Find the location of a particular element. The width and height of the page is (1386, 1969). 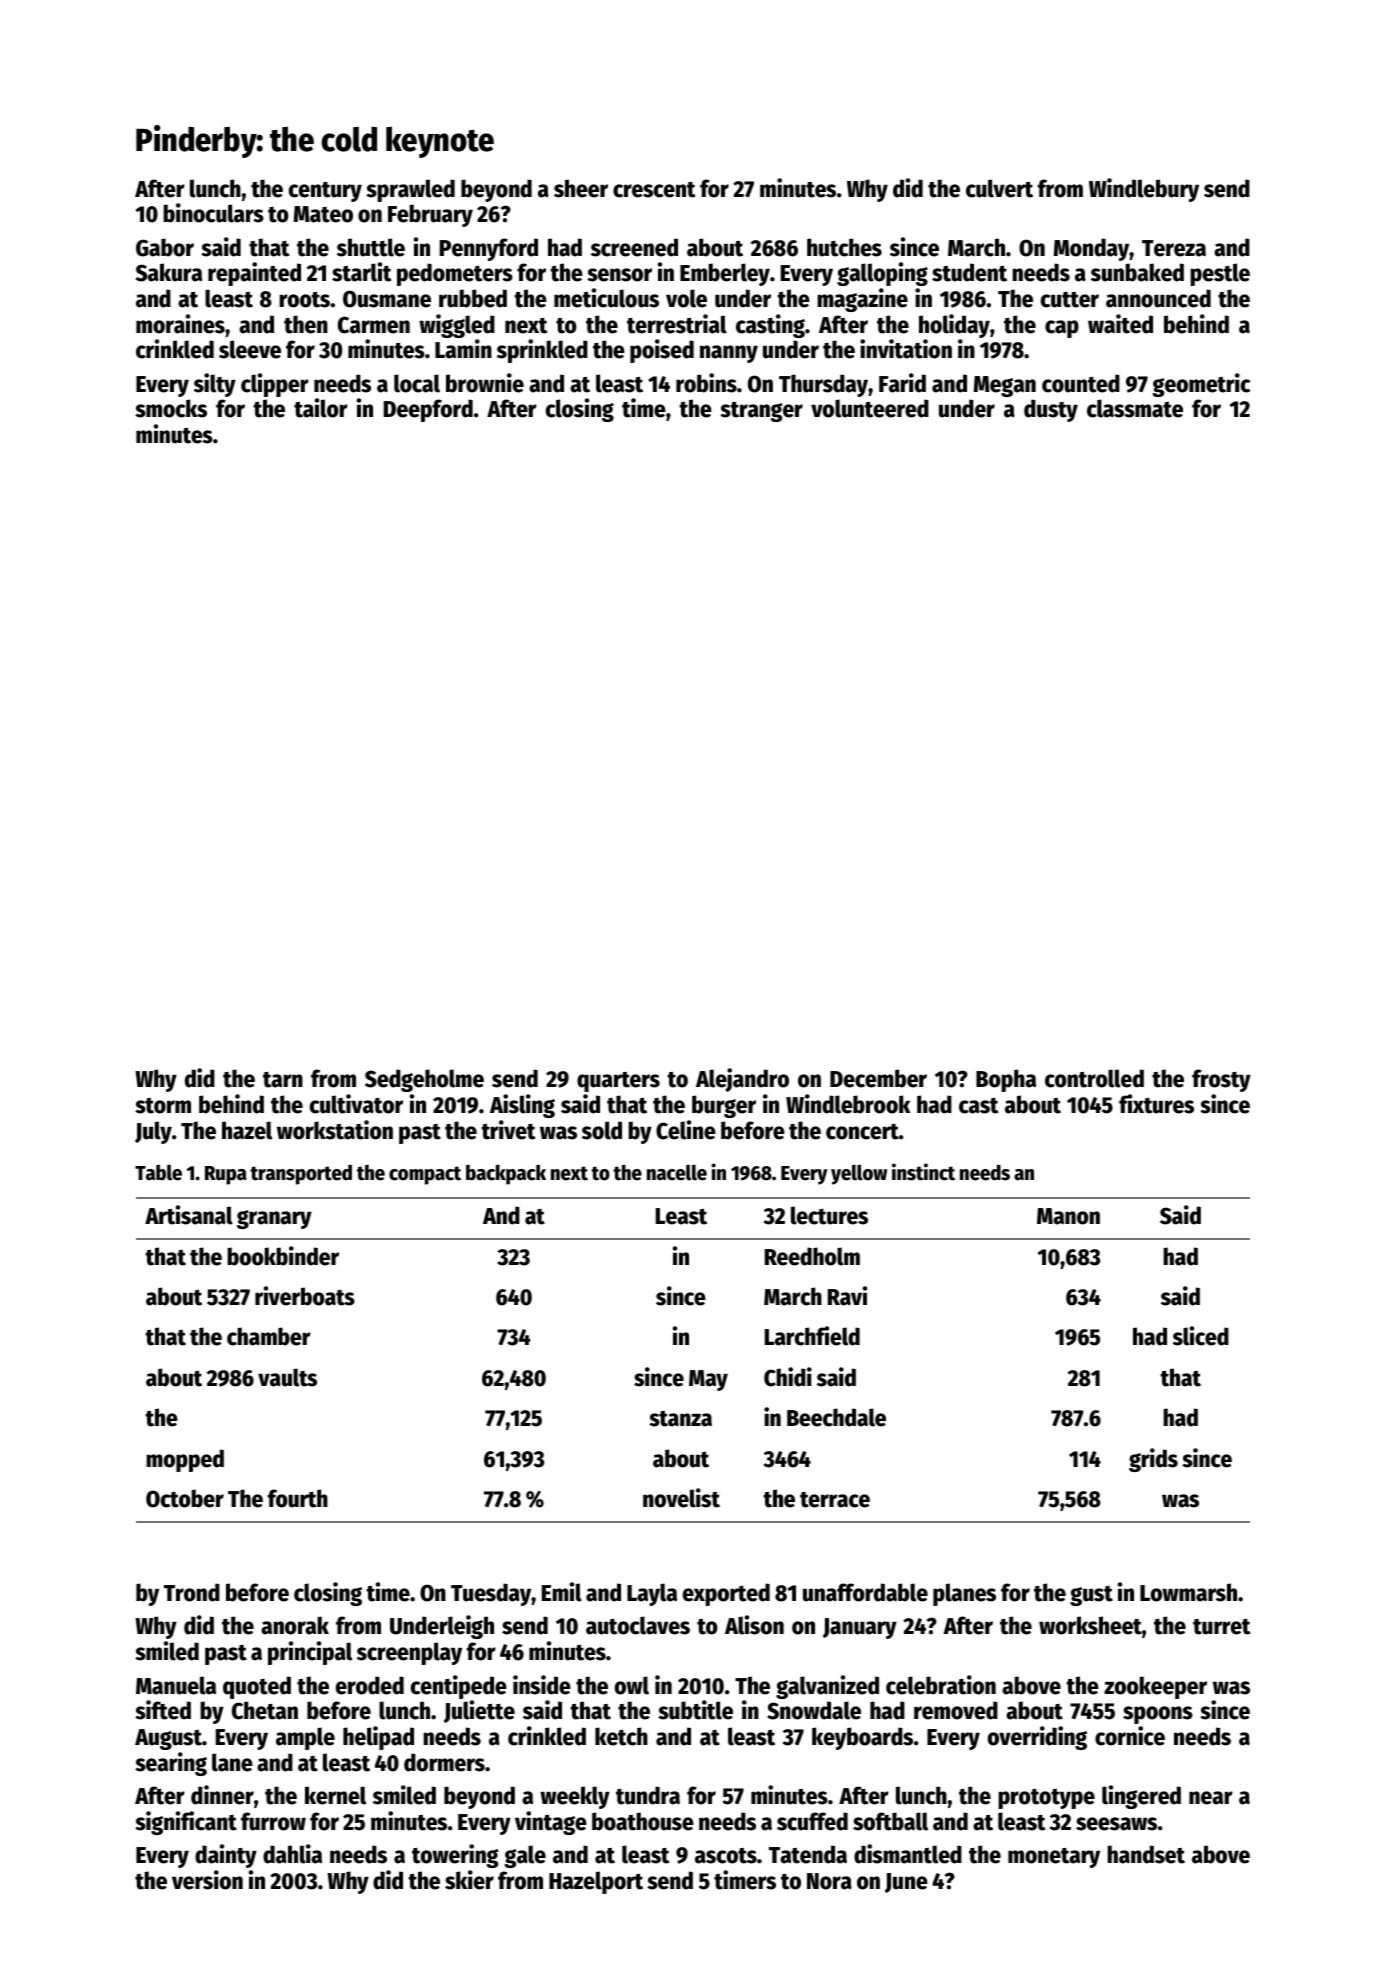

Gabor is located at coordinates (165, 247).
